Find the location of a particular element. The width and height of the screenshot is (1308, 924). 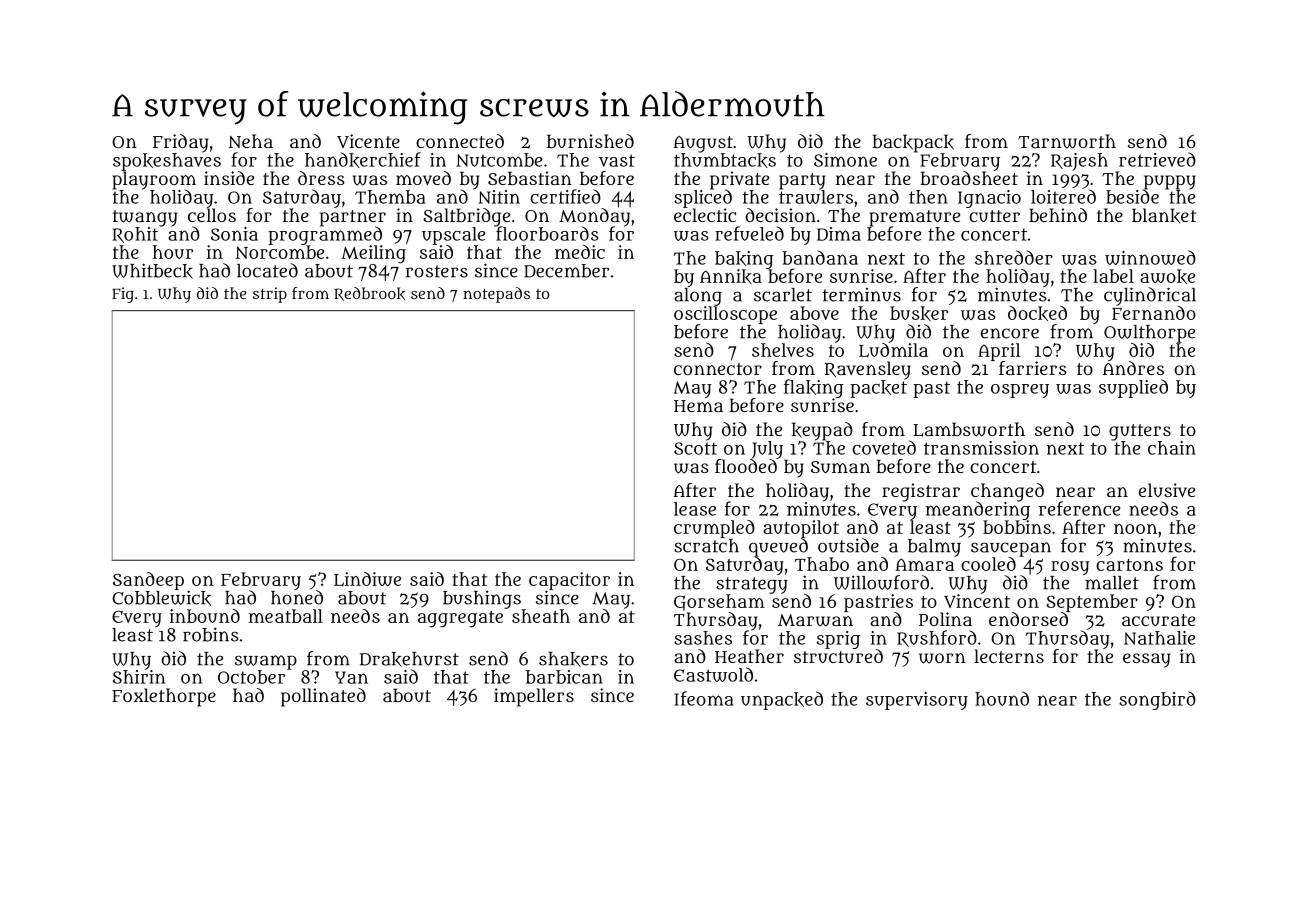

meatball is located at coordinates (286, 616).
